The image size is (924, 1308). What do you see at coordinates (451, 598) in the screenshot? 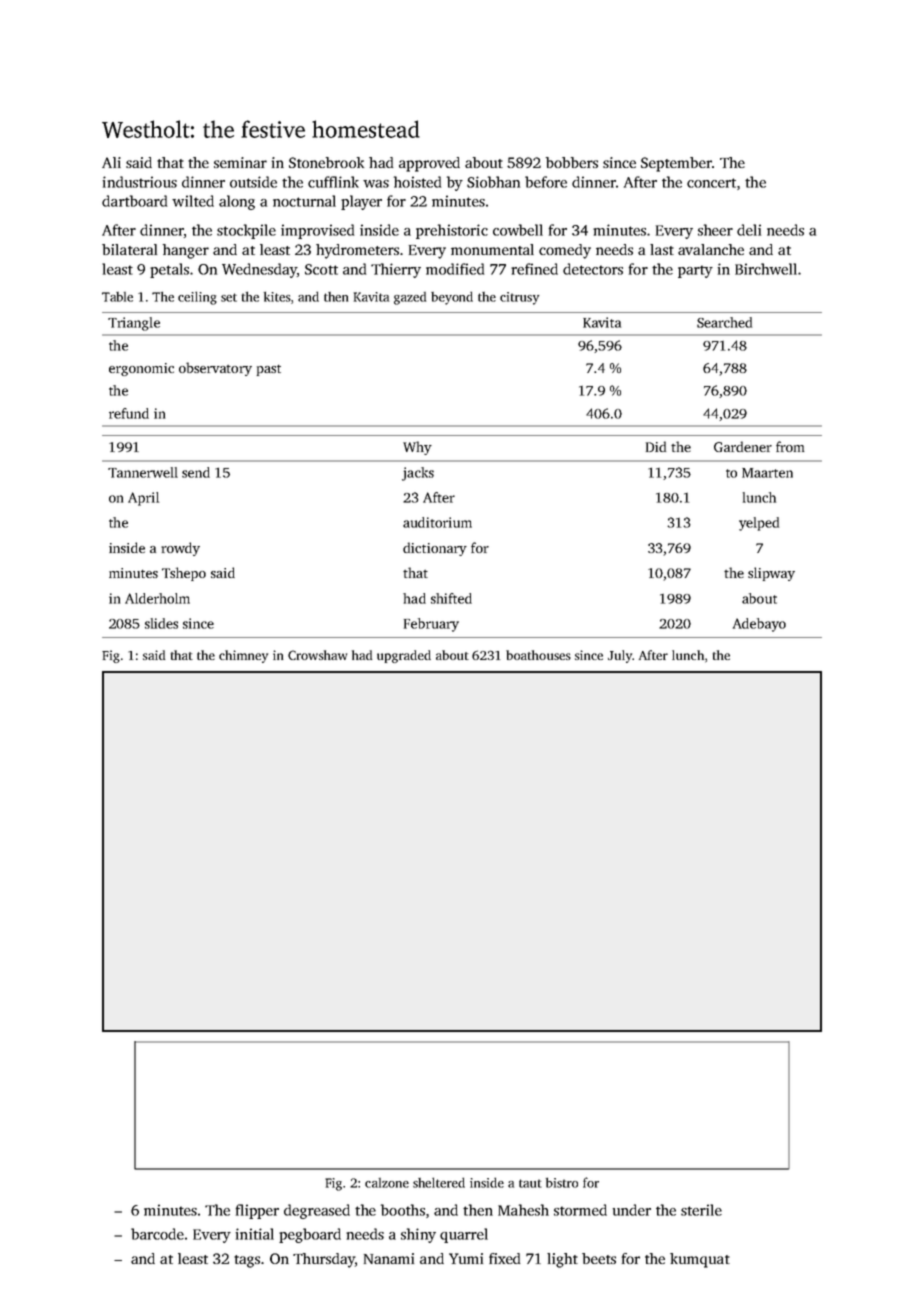
I see `shifted` at bounding box center [451, 598].
